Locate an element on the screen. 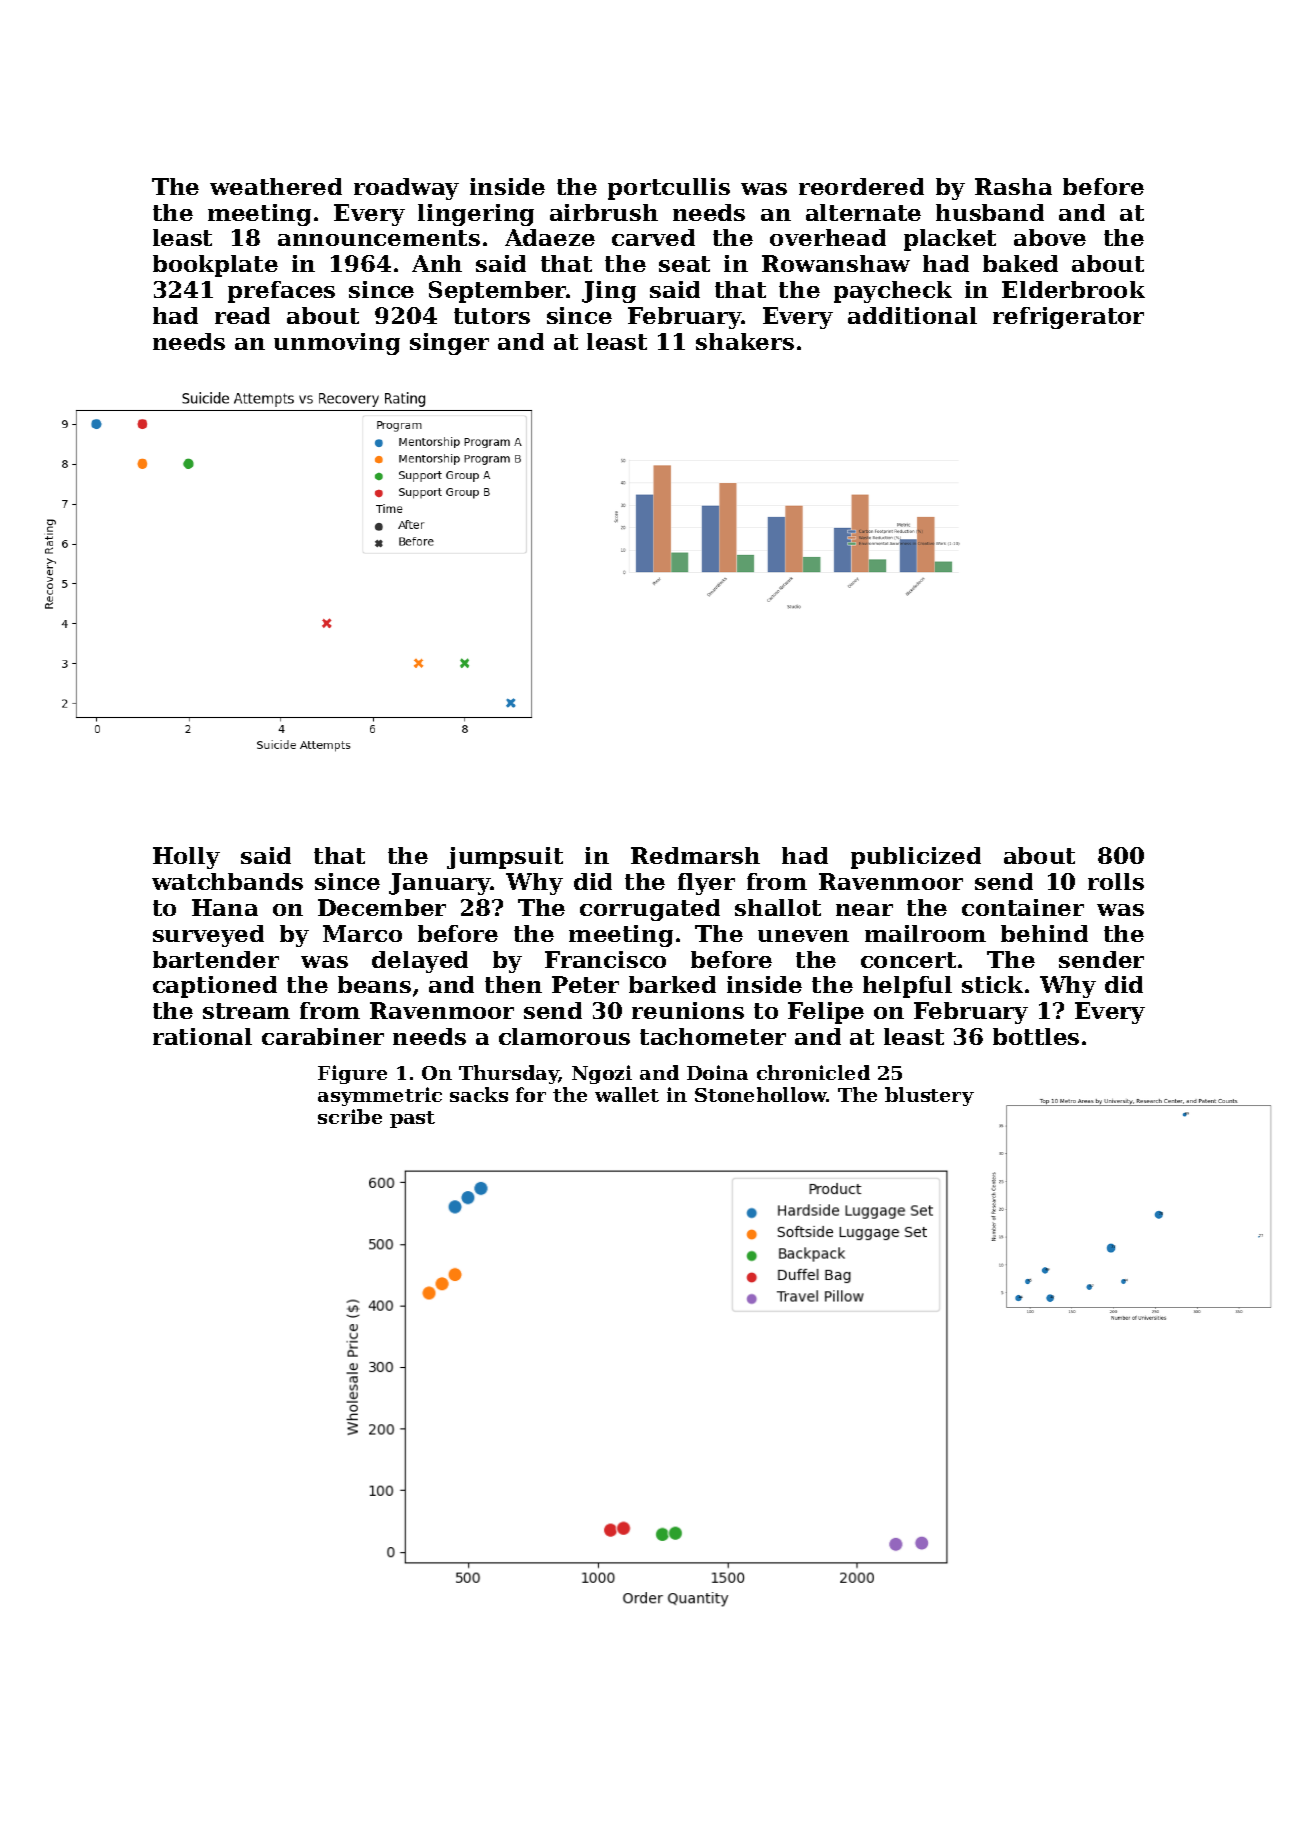 This screenshot has width=1297, height=1834. container is located at coordinates (1023, 907).
